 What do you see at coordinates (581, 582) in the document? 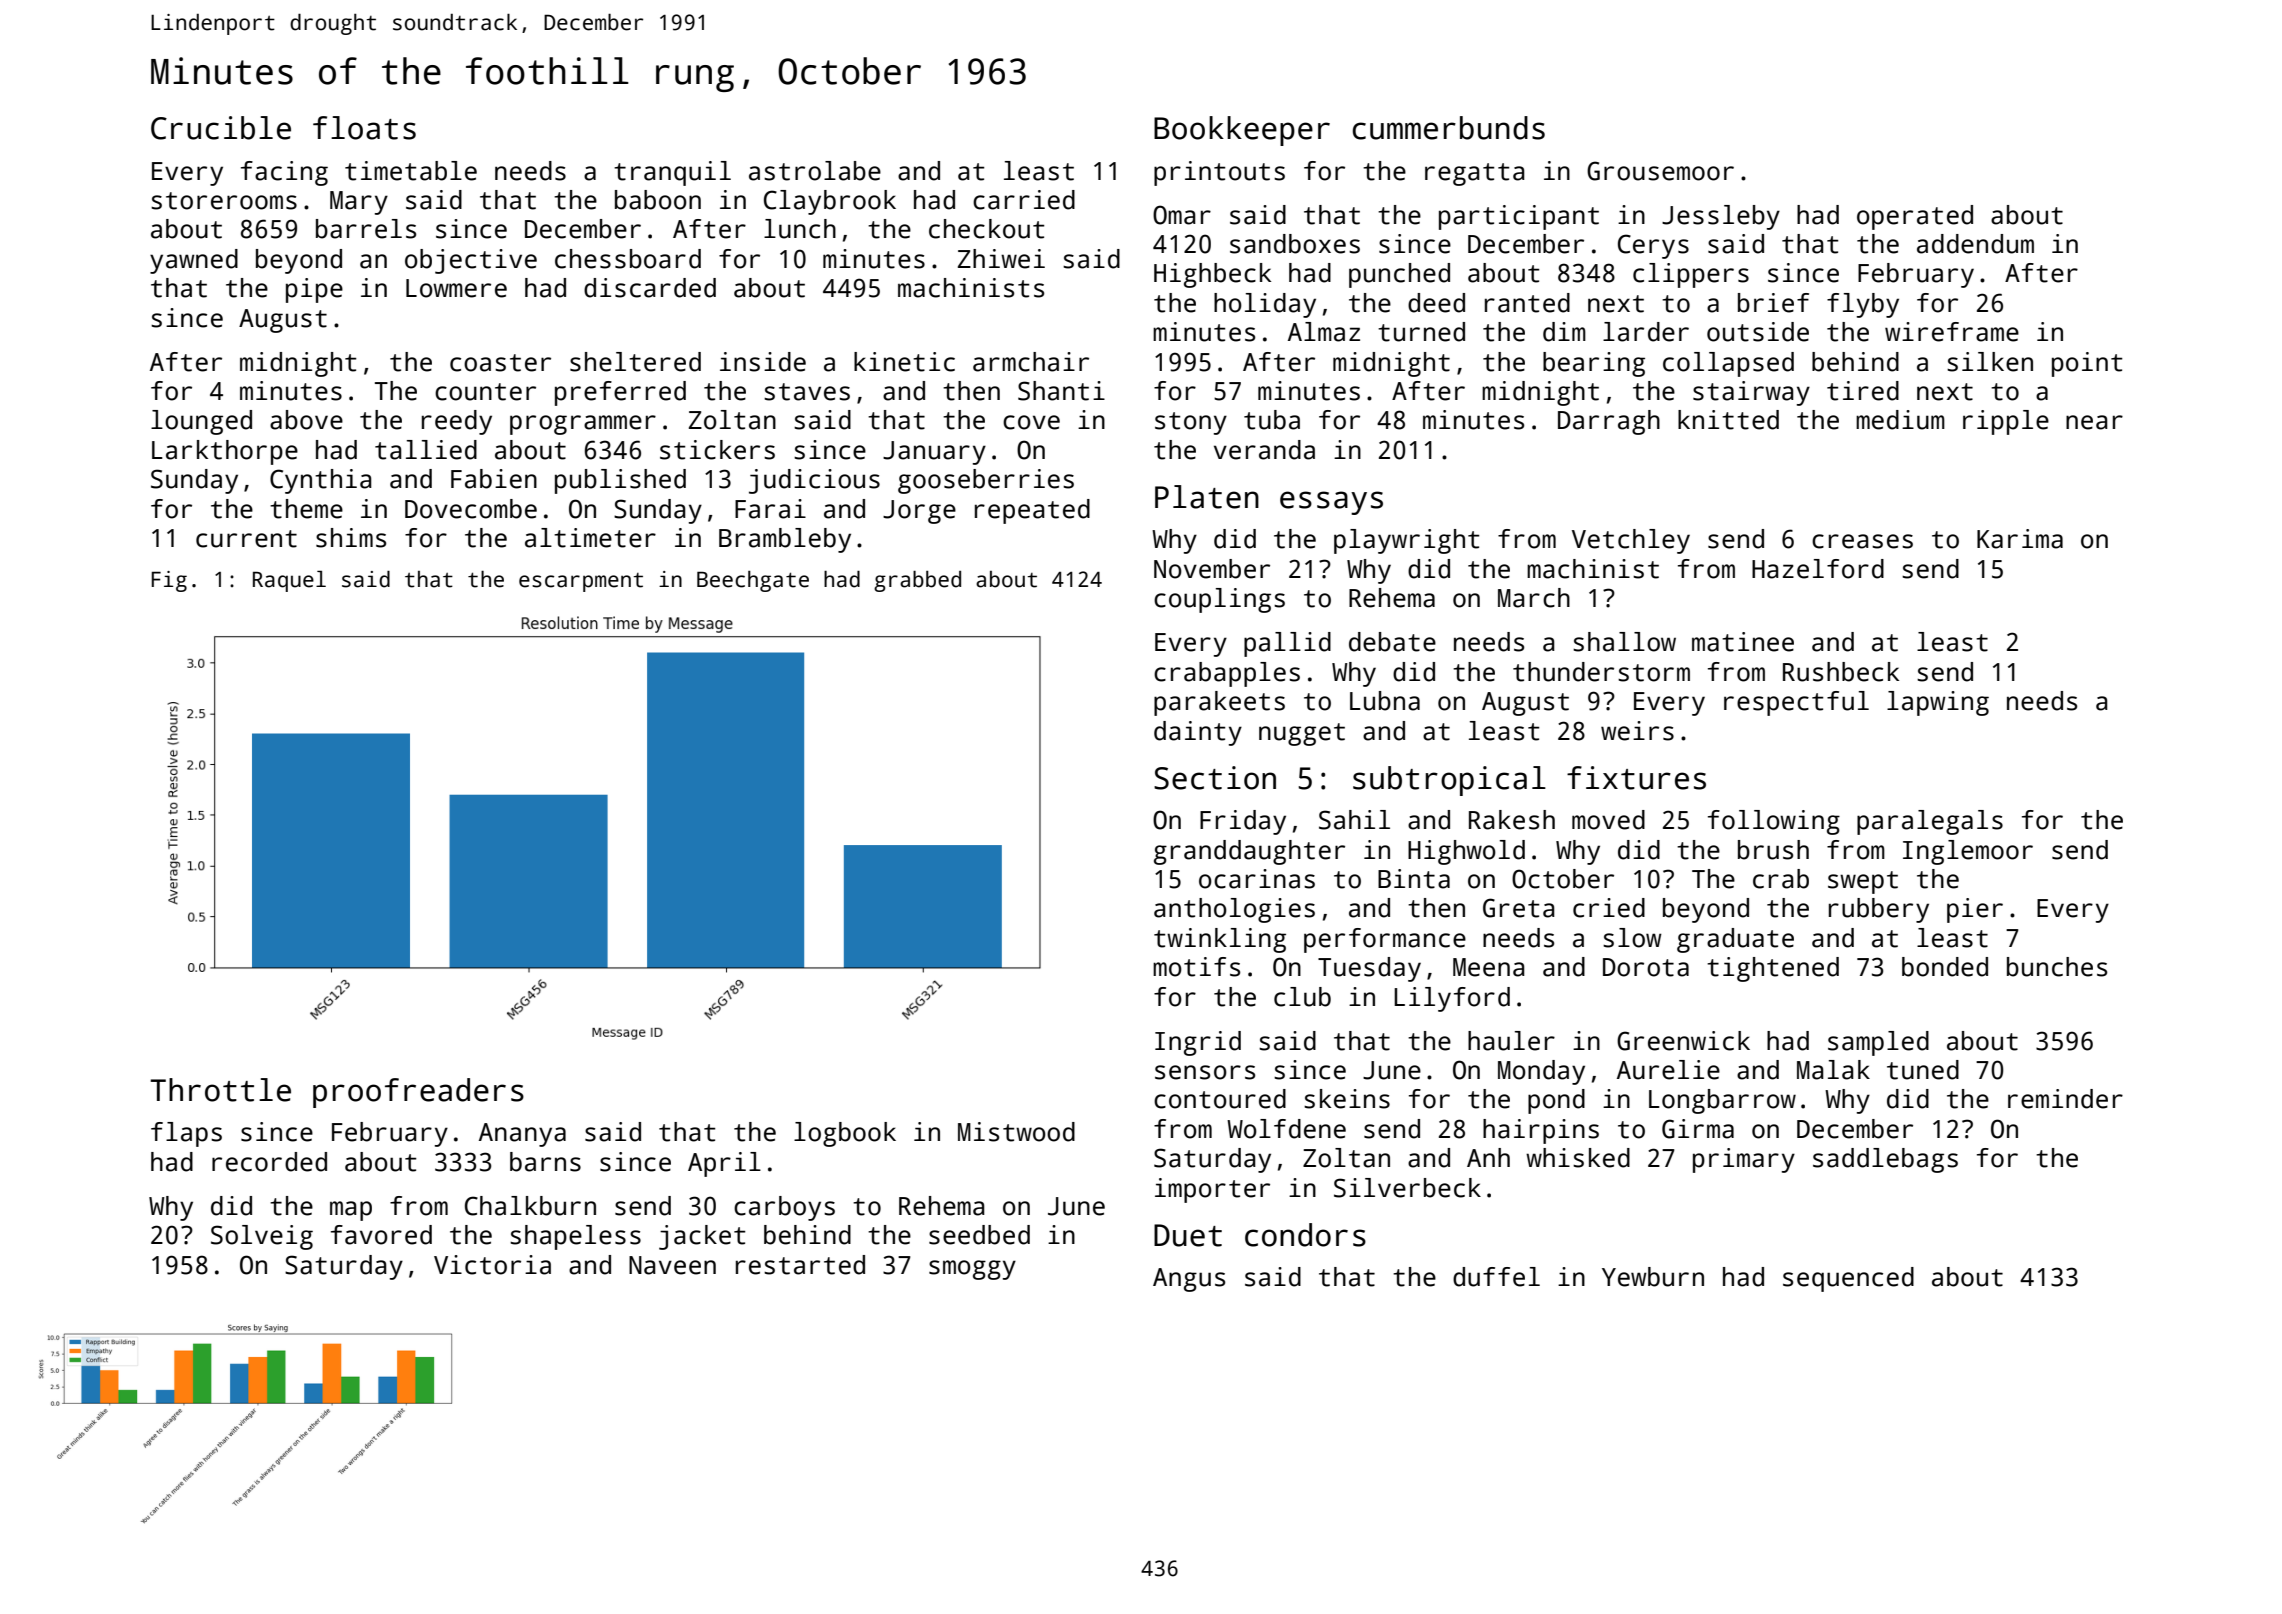
I see `escarpment` at bounding box center [581, 582].
